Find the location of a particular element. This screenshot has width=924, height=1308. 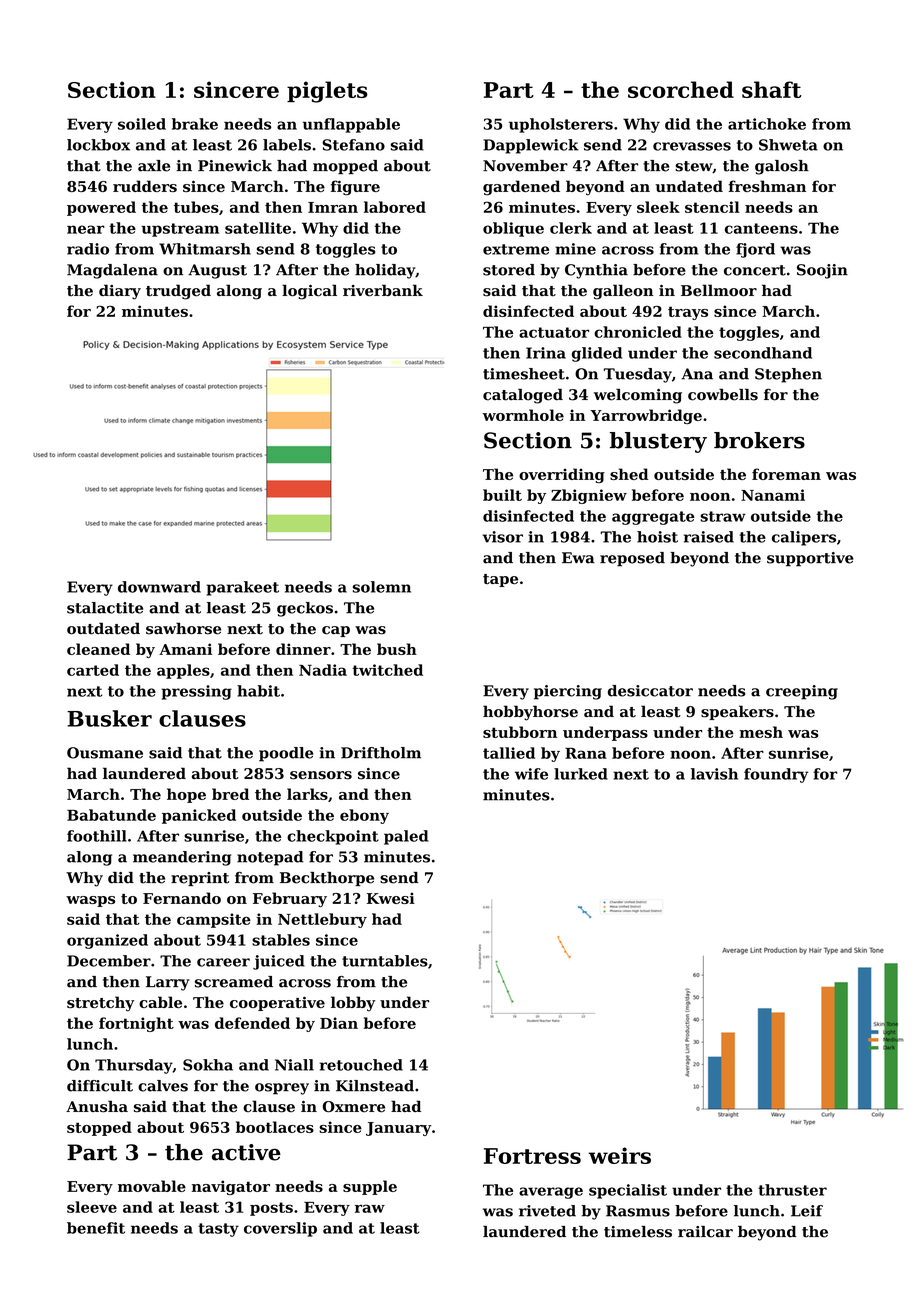

meandering is located at coordinates (182, 858).
